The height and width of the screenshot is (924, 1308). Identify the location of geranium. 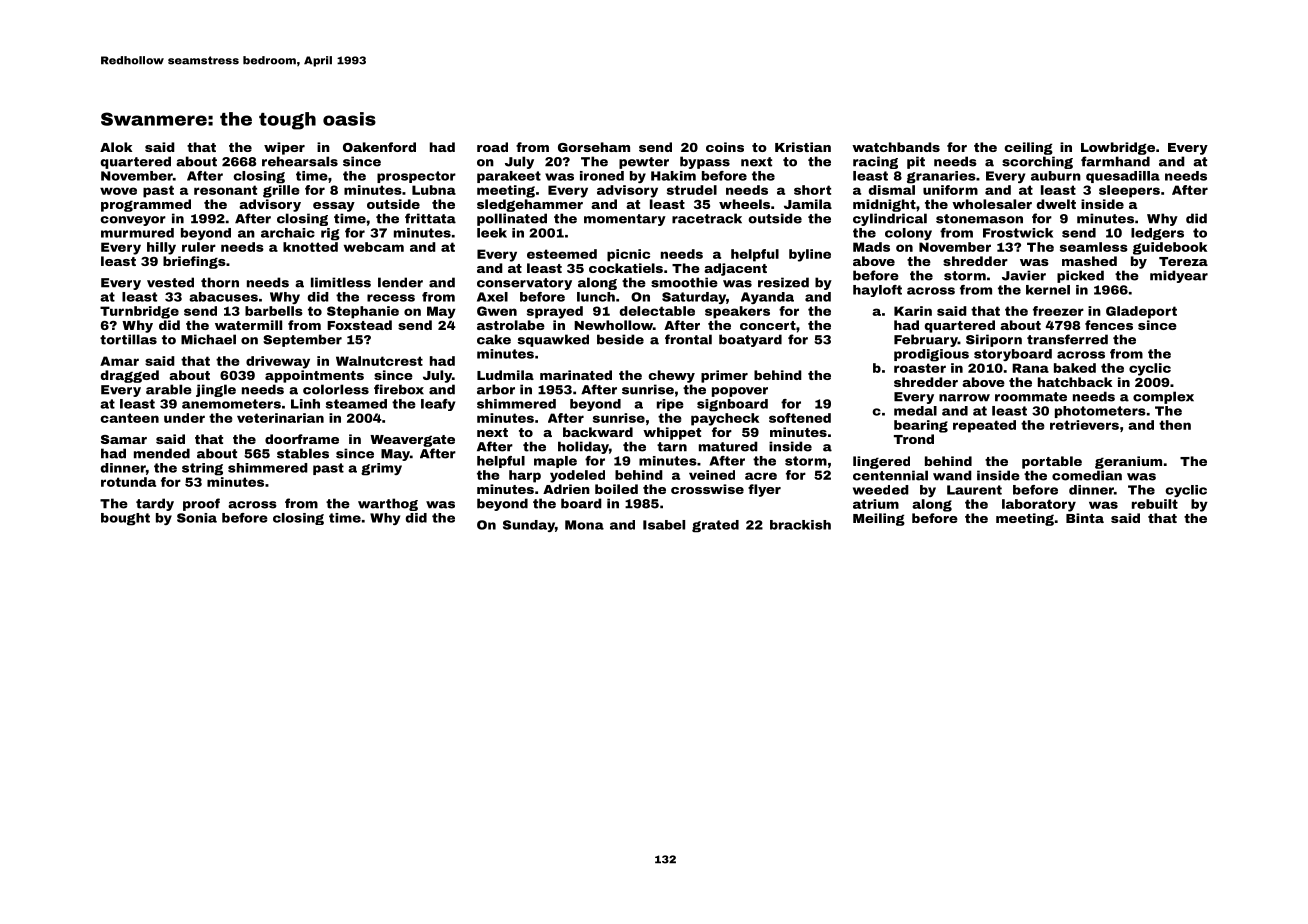
(1128, 462).
